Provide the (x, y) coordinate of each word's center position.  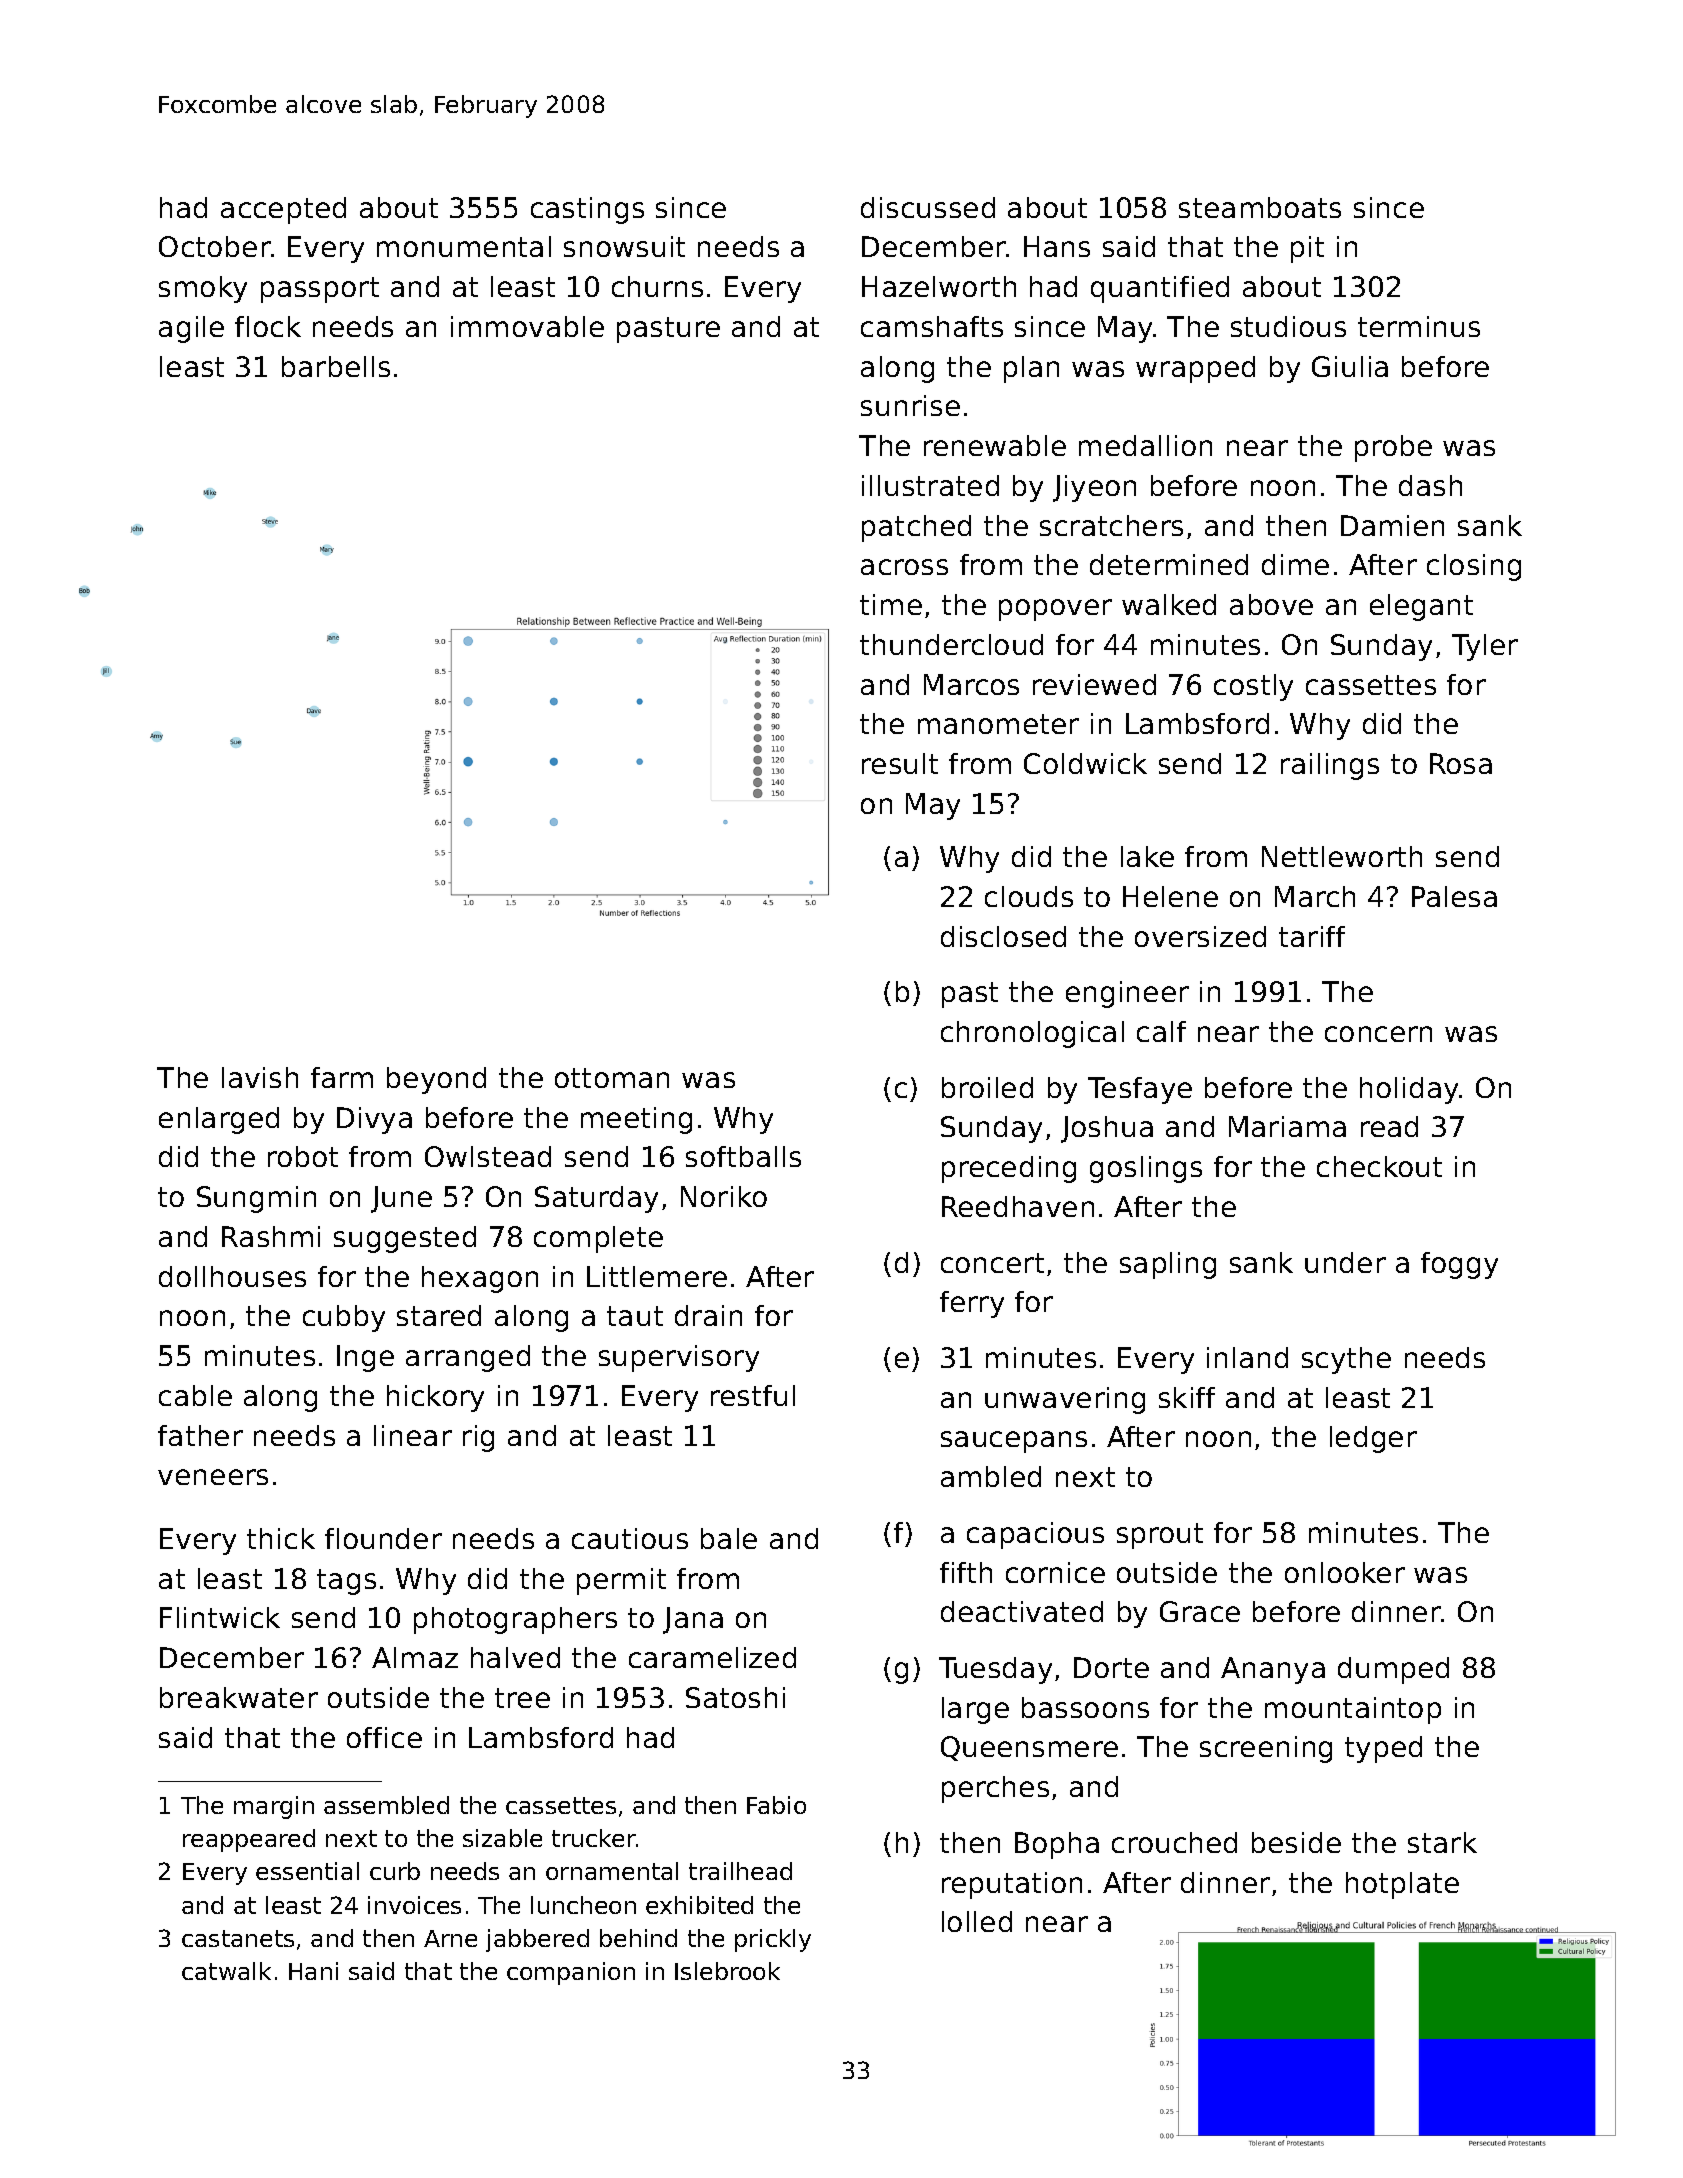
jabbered (537, 1940)
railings (1330, 766)
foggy (1459, 1265)
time (891, 604)
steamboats (1260, 207)
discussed (928, 207)
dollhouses (232, 1276)
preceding (1009, 1169)
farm (342, 1077)
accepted (283, 210)
